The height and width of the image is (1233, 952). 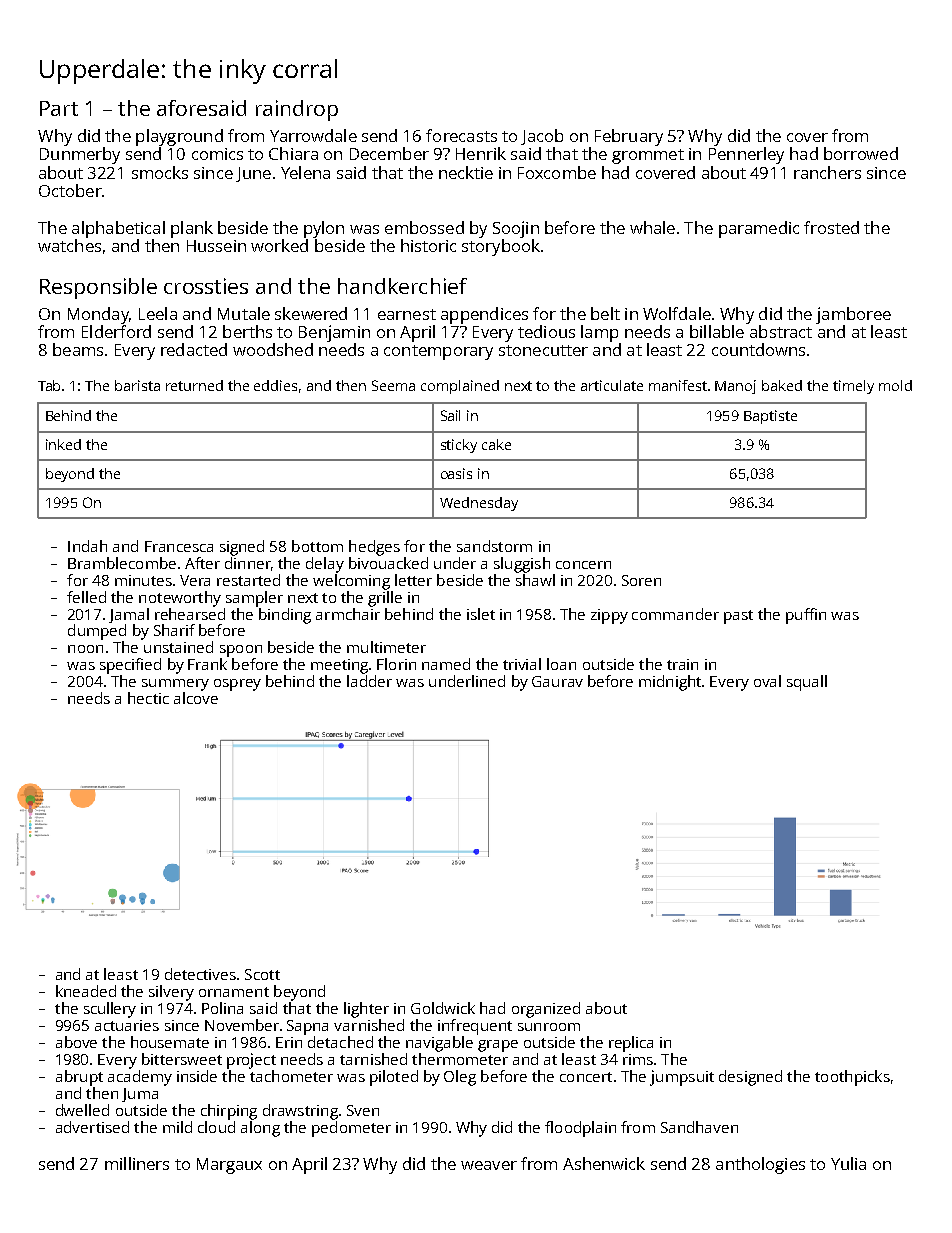 I want to click on raindrop, so click(x=297, y=110).
